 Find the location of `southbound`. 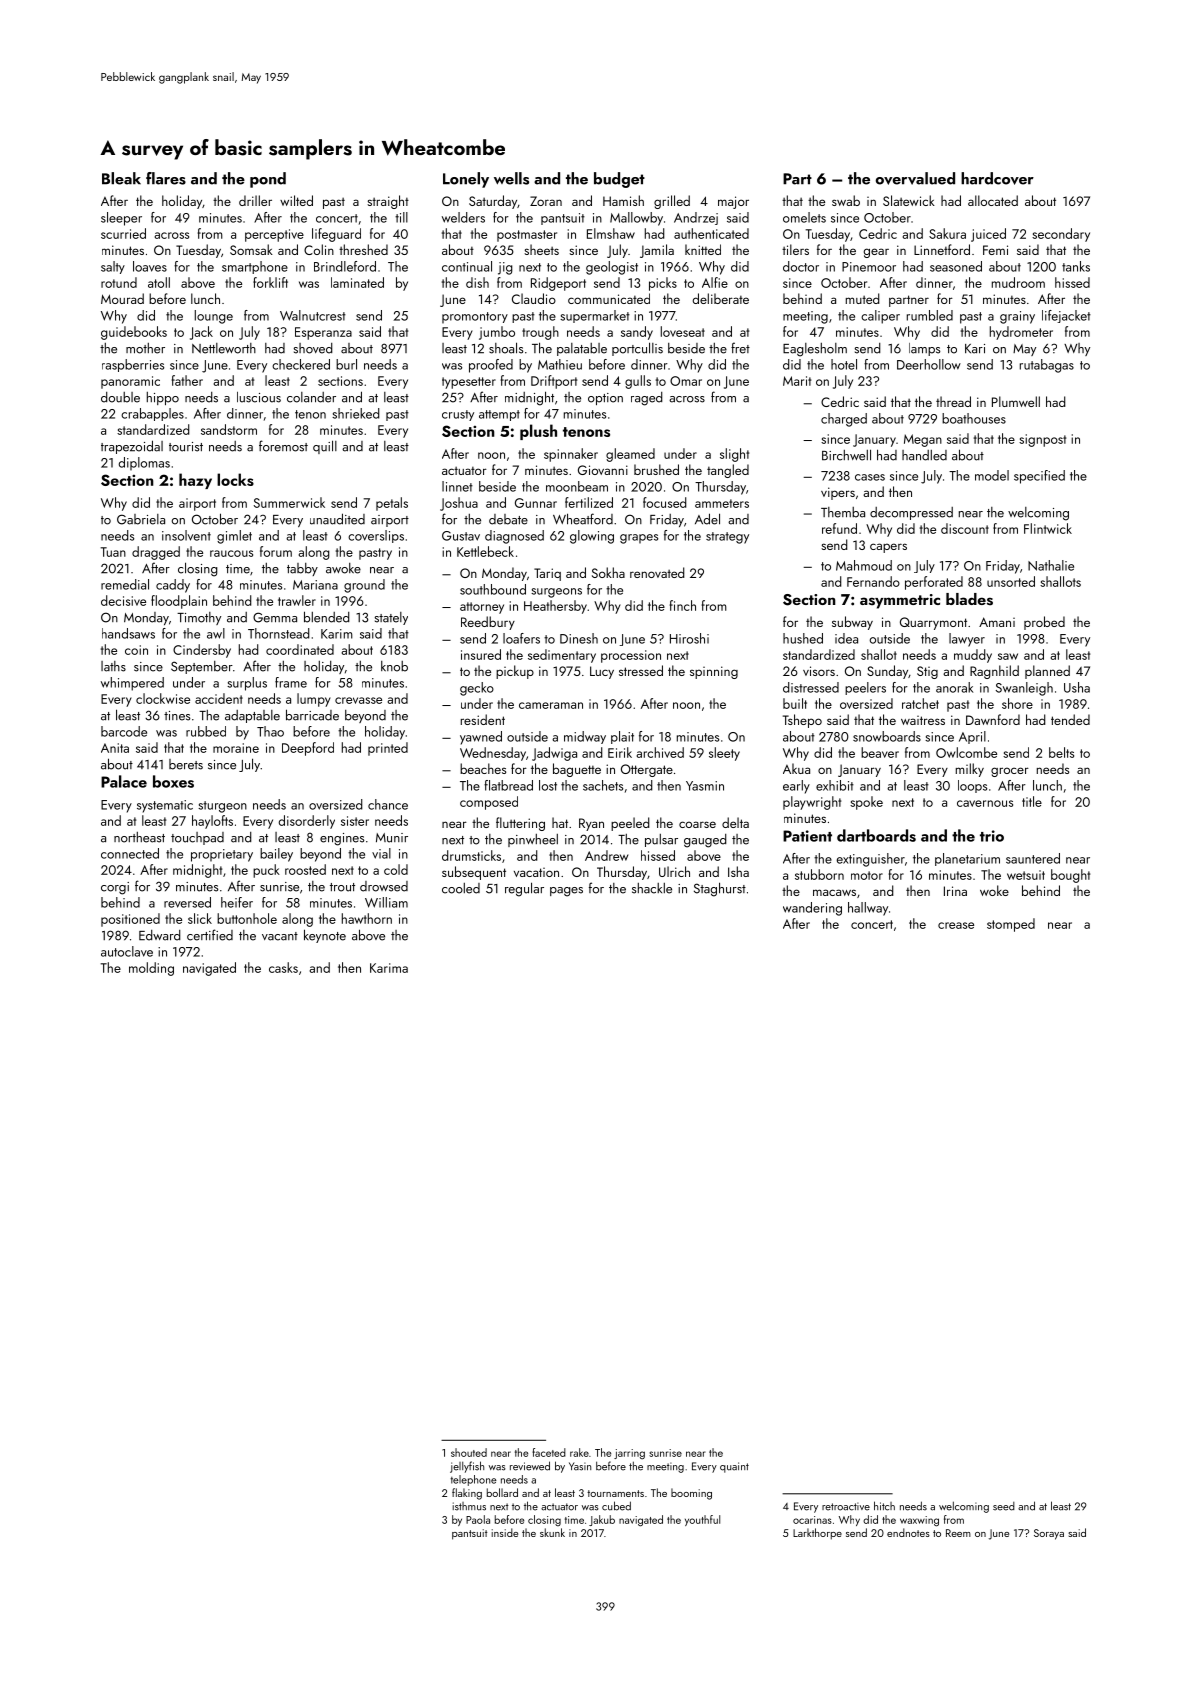

southbound is located at coordinates (493, 589).
